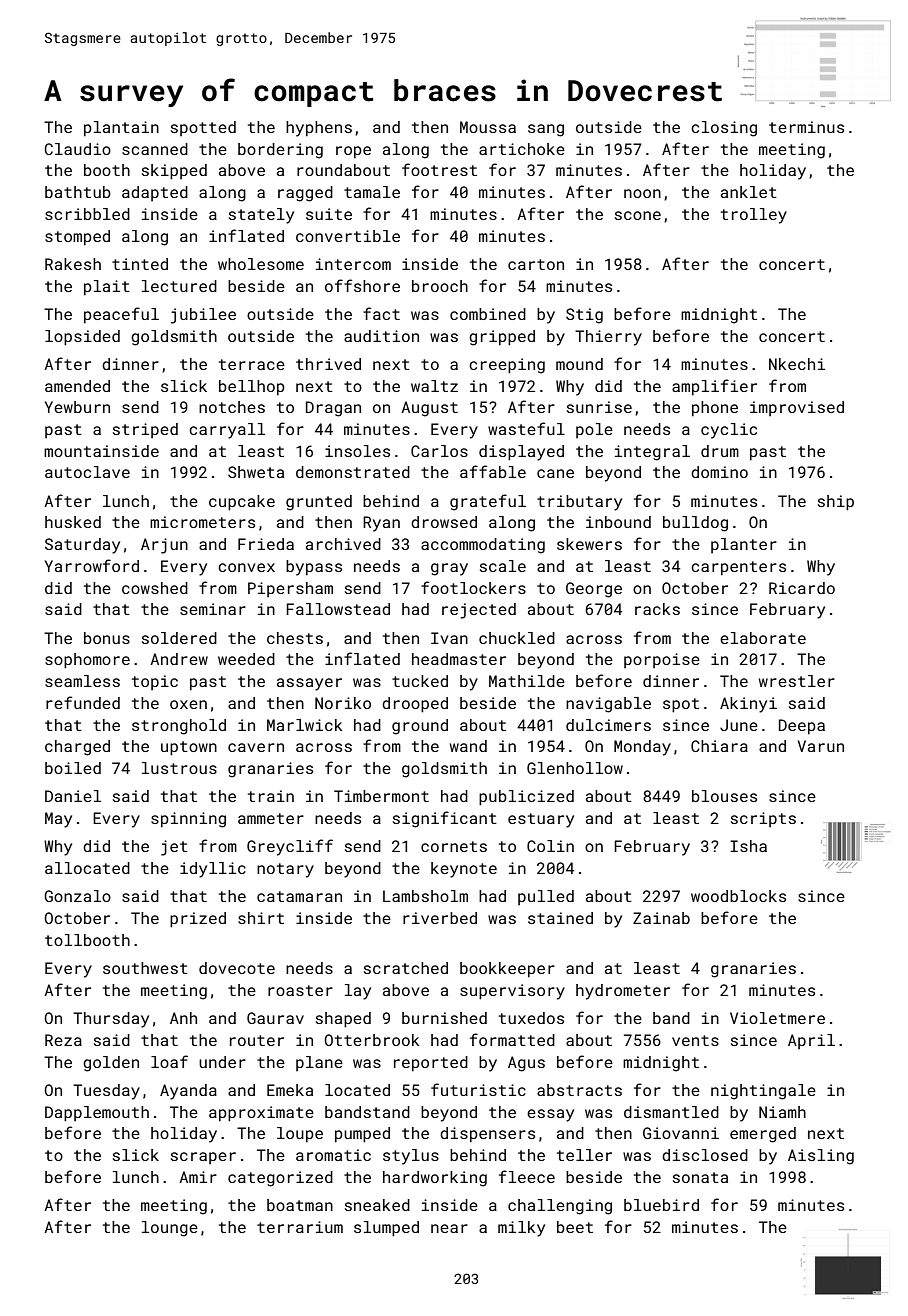 Image resolution: width=908 pixels, height=1316 pixels. Describe the element at coordinates (420, 727) in the page. I see `ground` at that location.
